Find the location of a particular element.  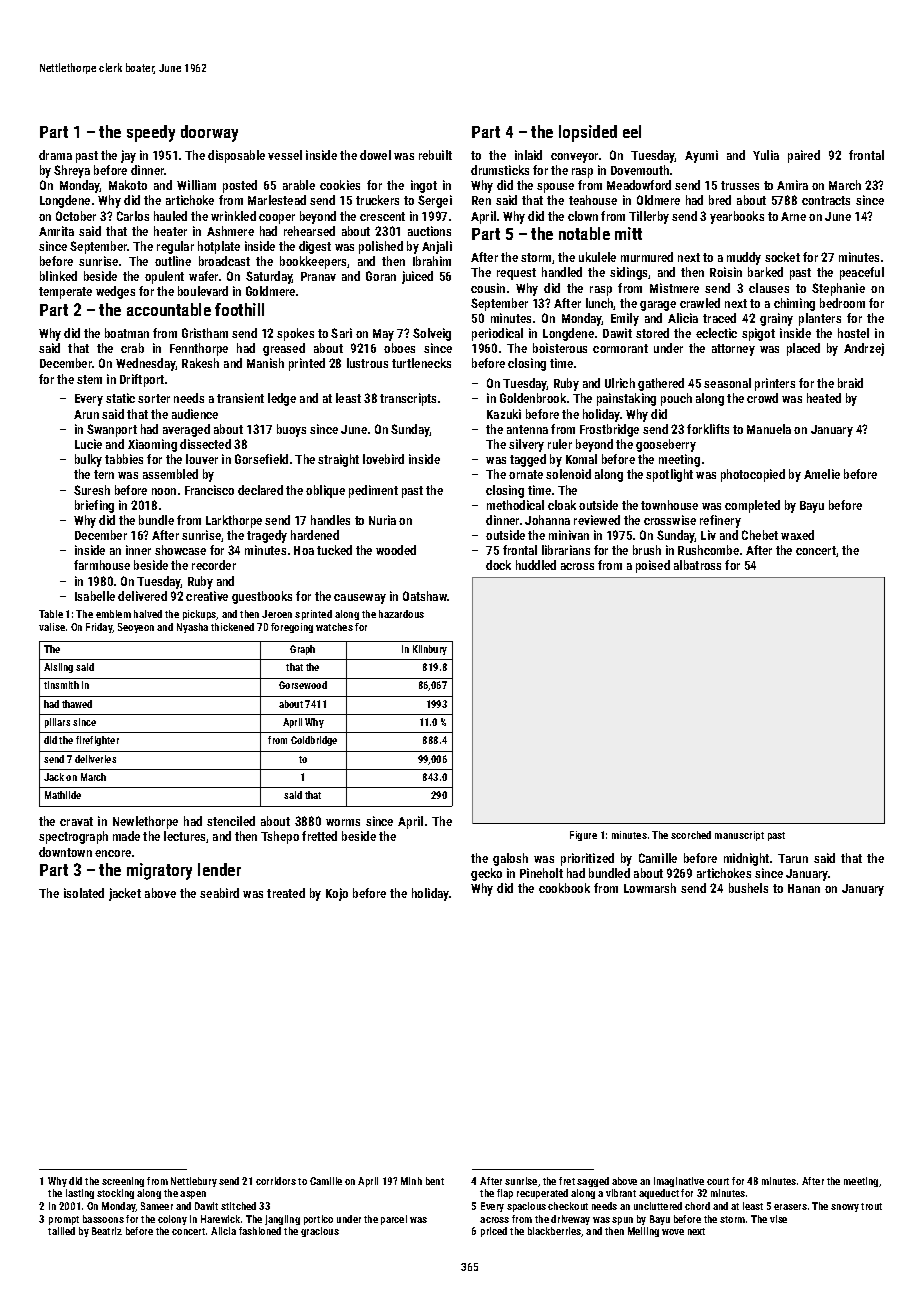

eel is located at coordinates (632, 131).
